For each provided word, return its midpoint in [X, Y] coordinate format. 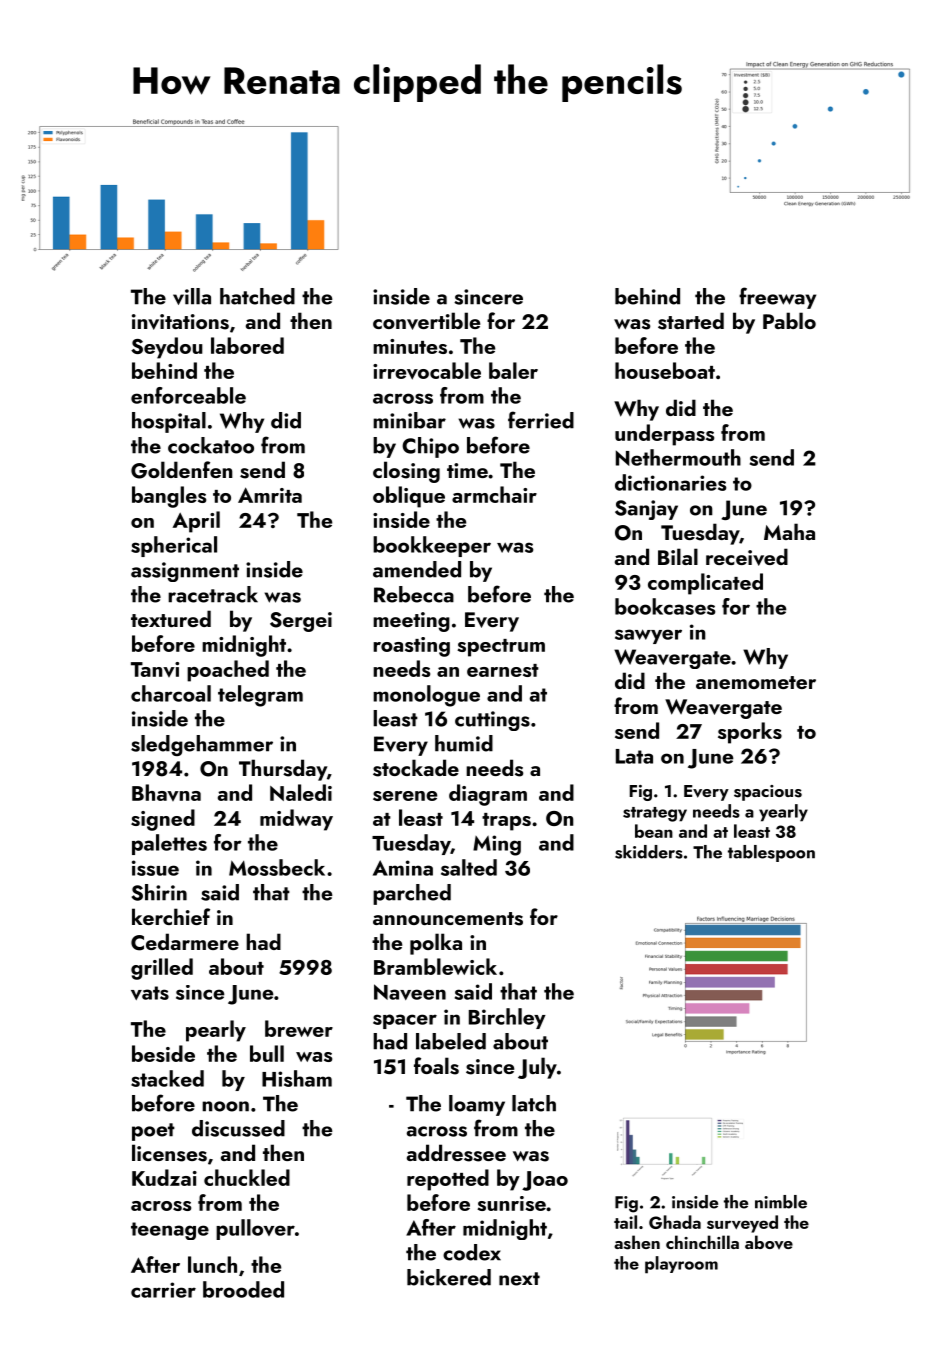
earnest [503, 670]
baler [513, 370]
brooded [243, 1289]
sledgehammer [202, 745]
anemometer [756, 682]
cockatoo [211, 445]
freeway [777, 298]
